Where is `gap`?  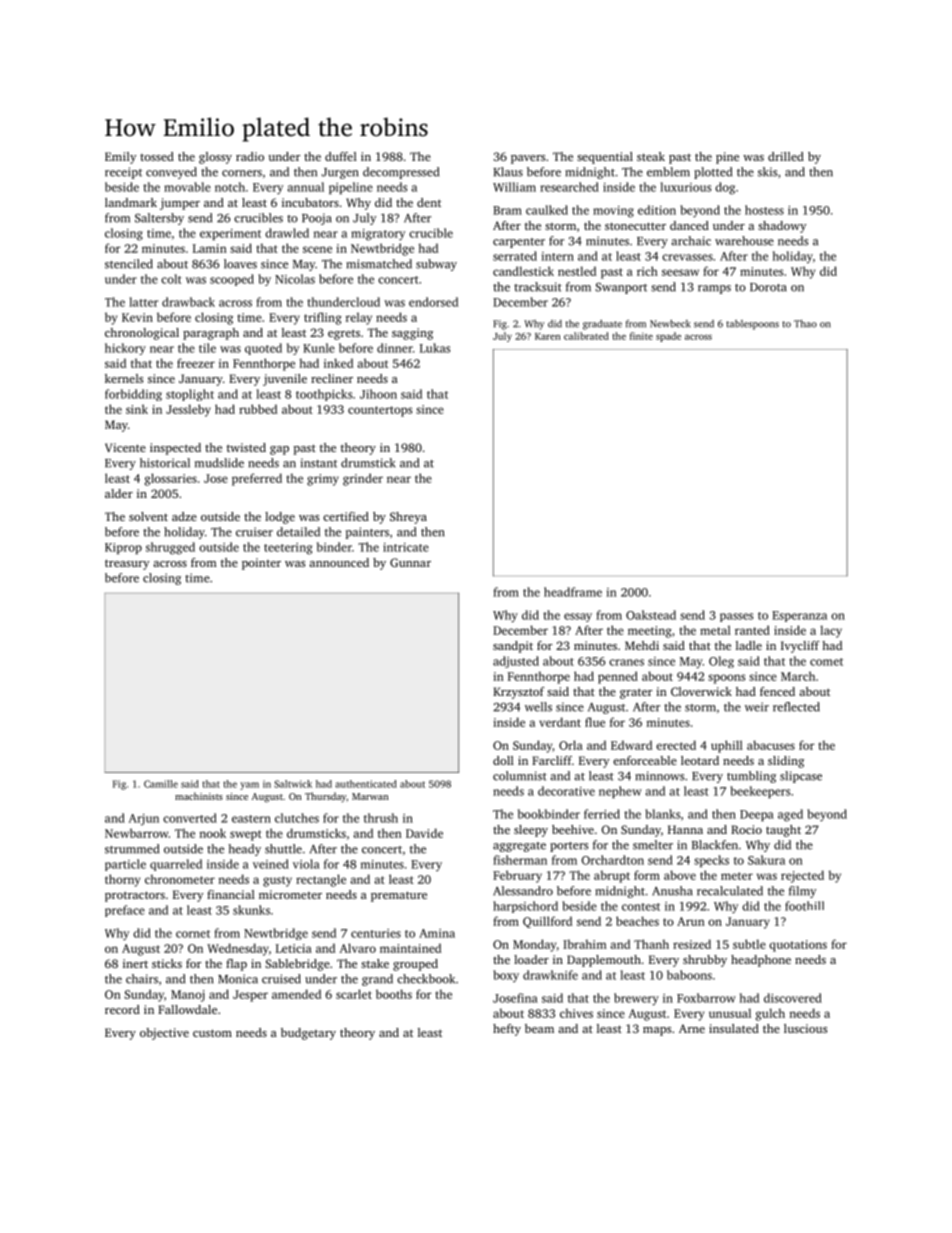
gap is located at coordinates (279, 450).
